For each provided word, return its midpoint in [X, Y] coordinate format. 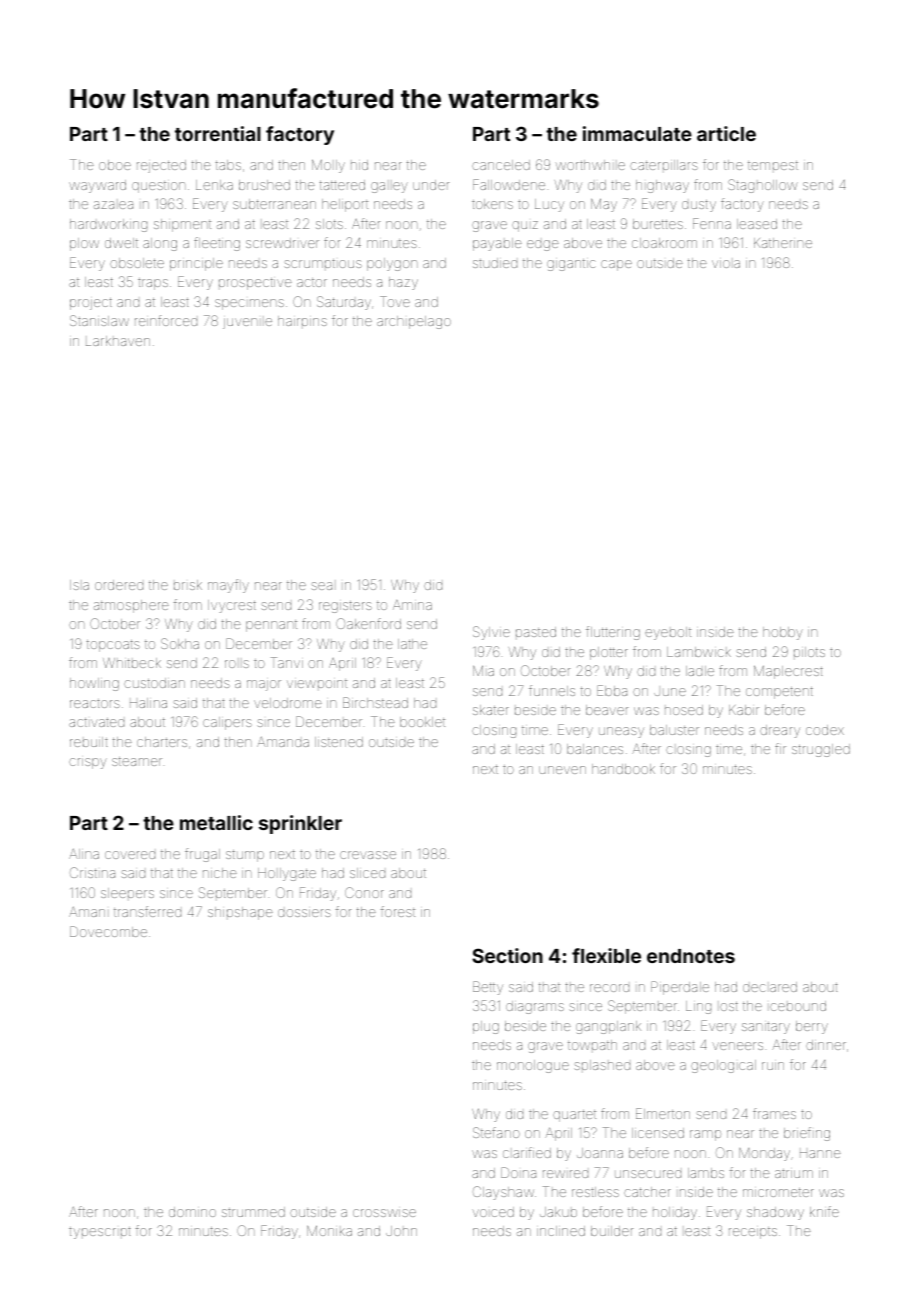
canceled [501, 165]
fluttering [613, 633]
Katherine [783, 243]
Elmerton [663, 1113]
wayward [97, 186]
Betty [488, 988]
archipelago [414, 322]
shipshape [240, 913]
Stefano [496, 1132]
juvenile [247, 323]
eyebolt [668, 633]
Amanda [283, 741]
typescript [100, 1233]
